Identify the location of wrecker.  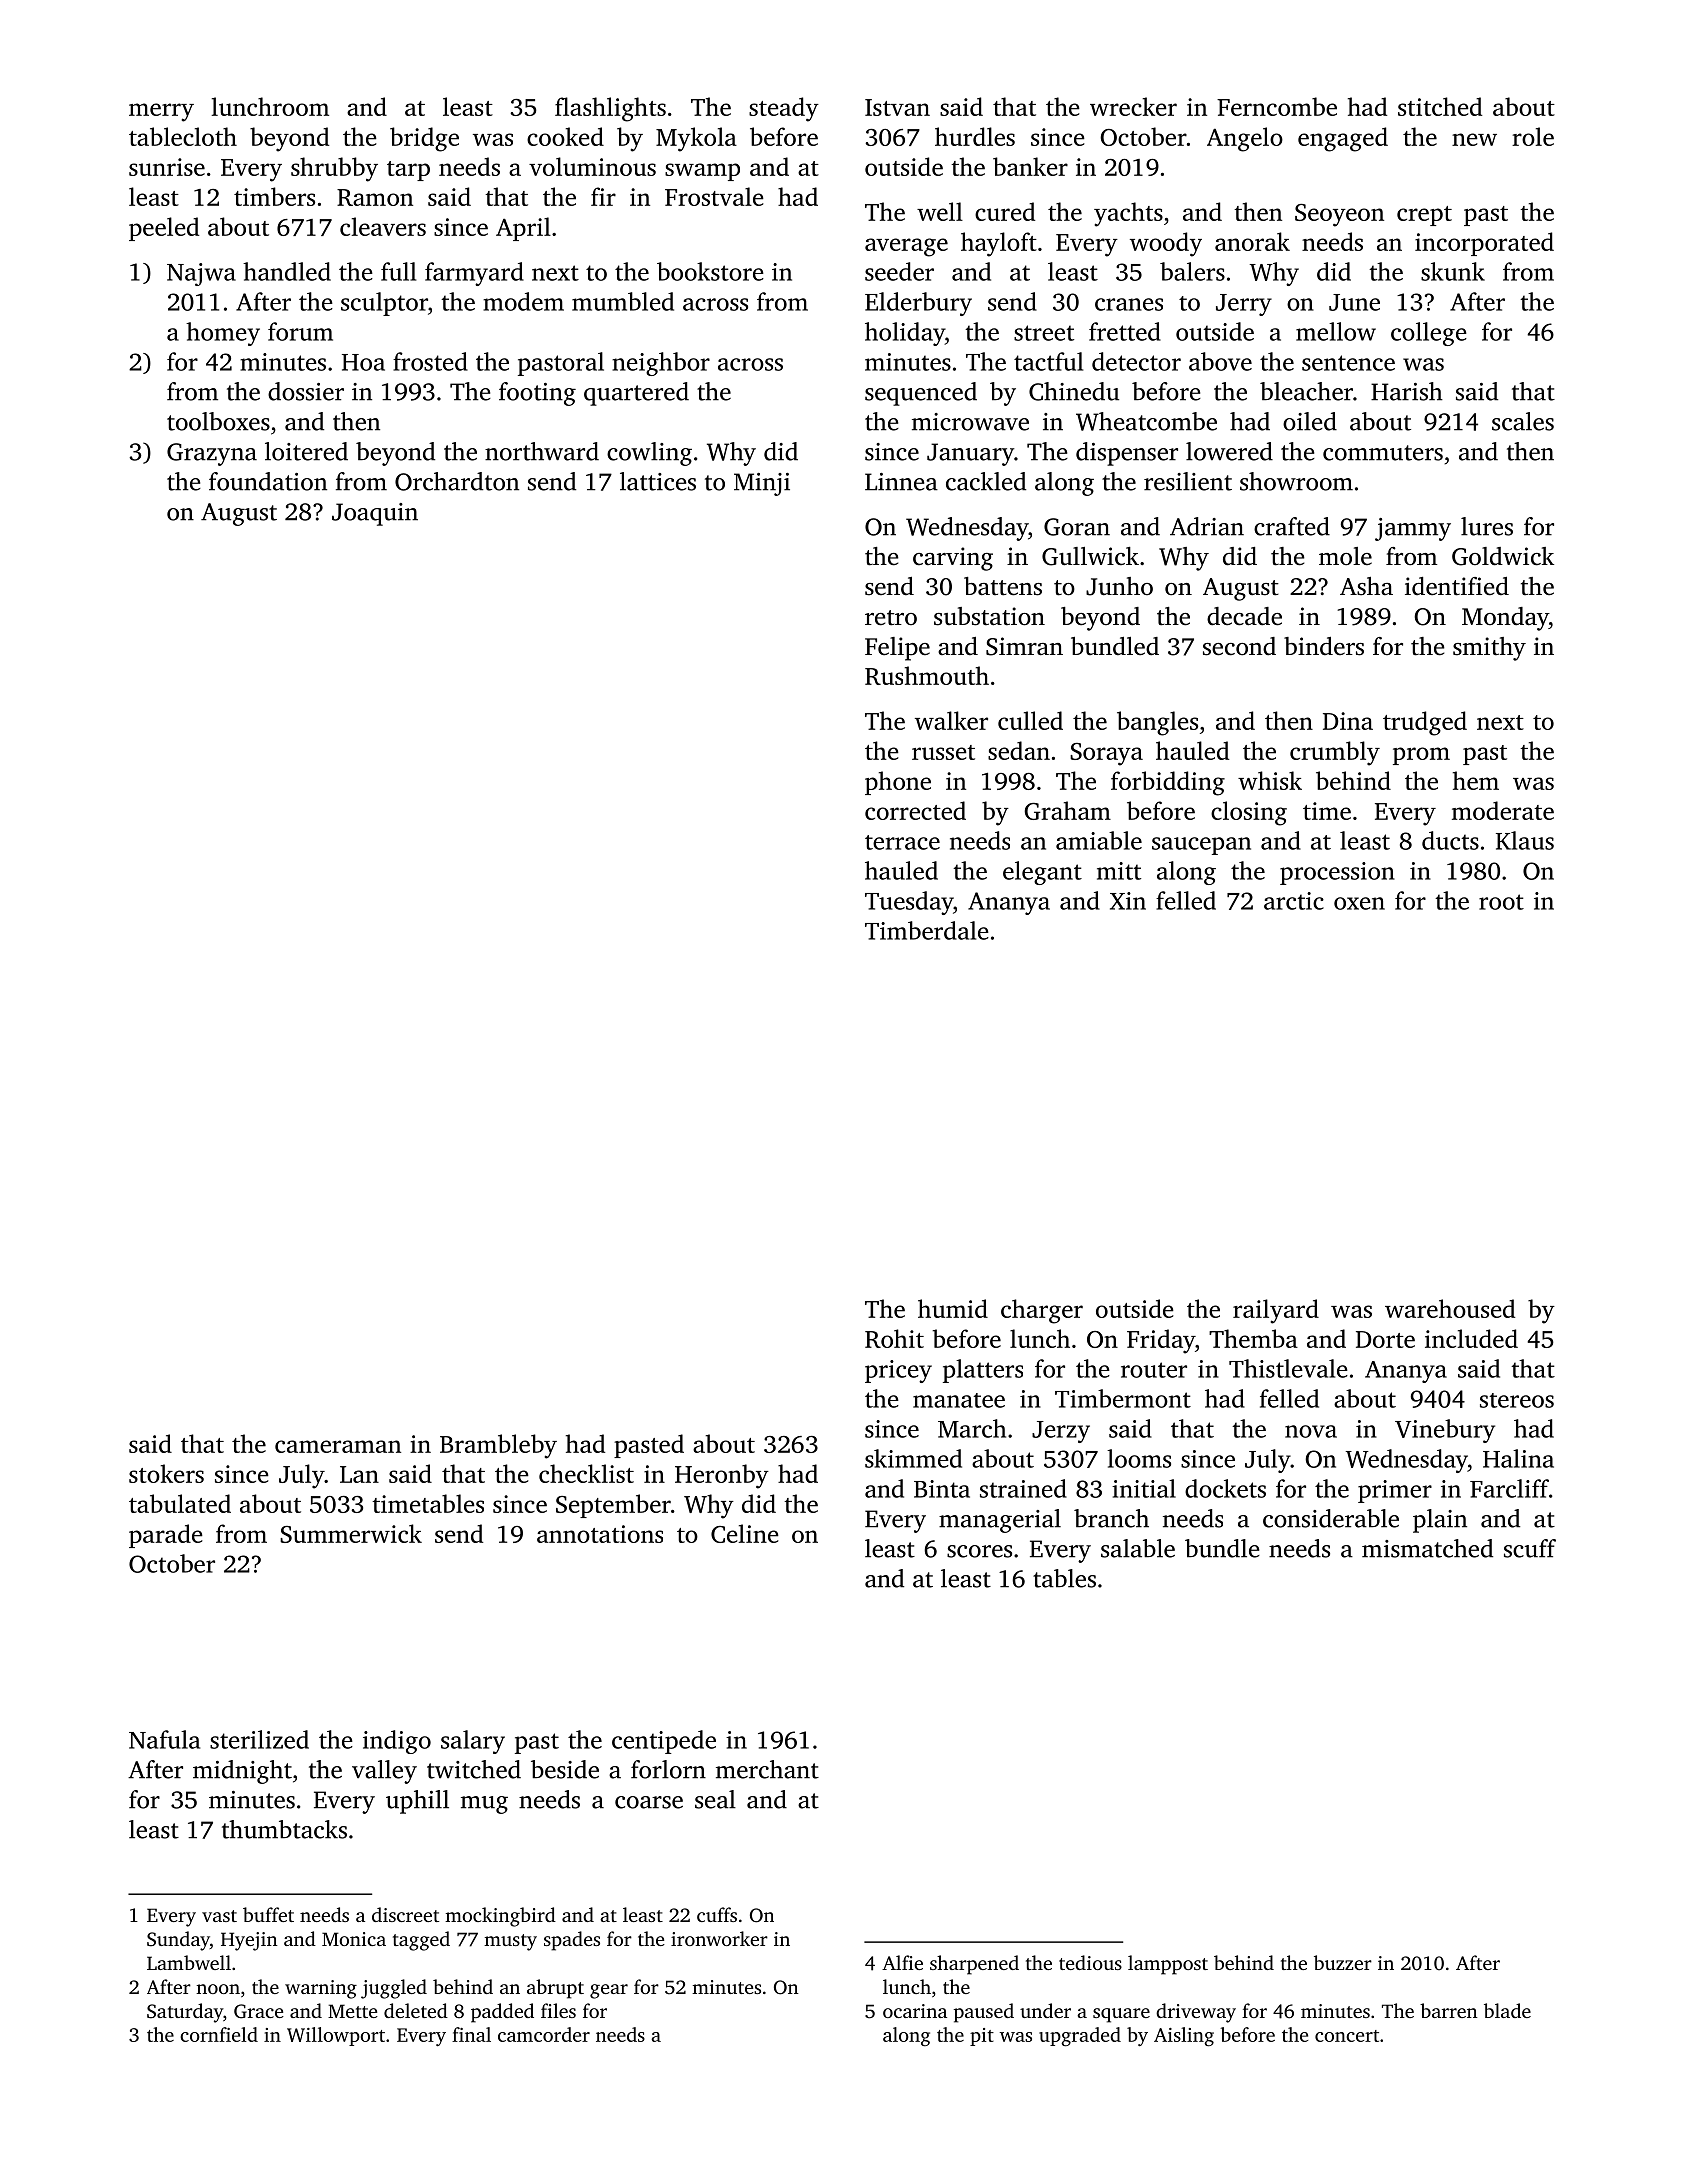
(1133, 106).
